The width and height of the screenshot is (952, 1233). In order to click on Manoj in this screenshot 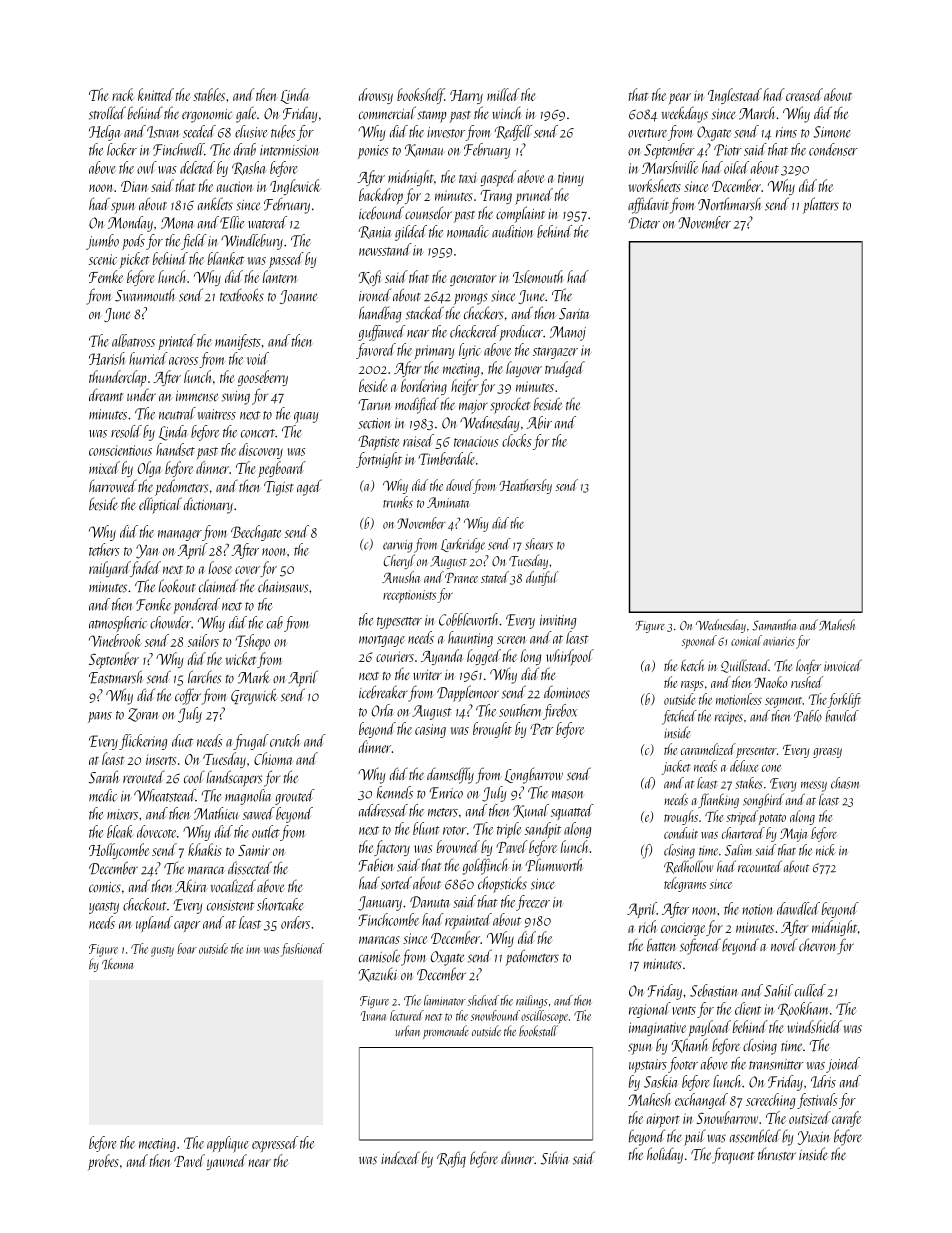, I will do `click(568, 333)`.
